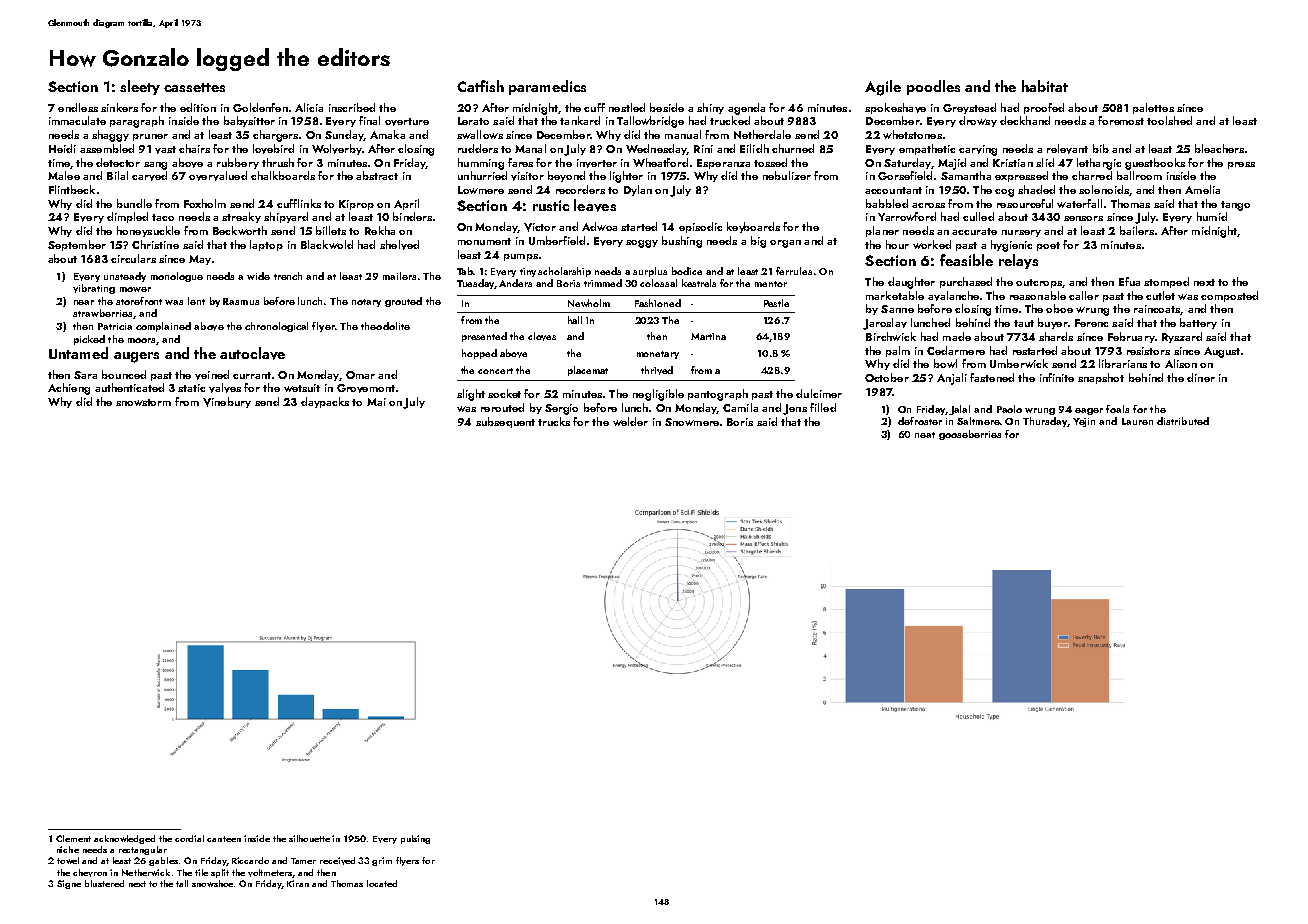 Image resolution: width=1308 pixels, height=924 pixels. What do you see at coordinates (309, 107) in the image?
I see `Alicia` at bounding box center [309, 107].
